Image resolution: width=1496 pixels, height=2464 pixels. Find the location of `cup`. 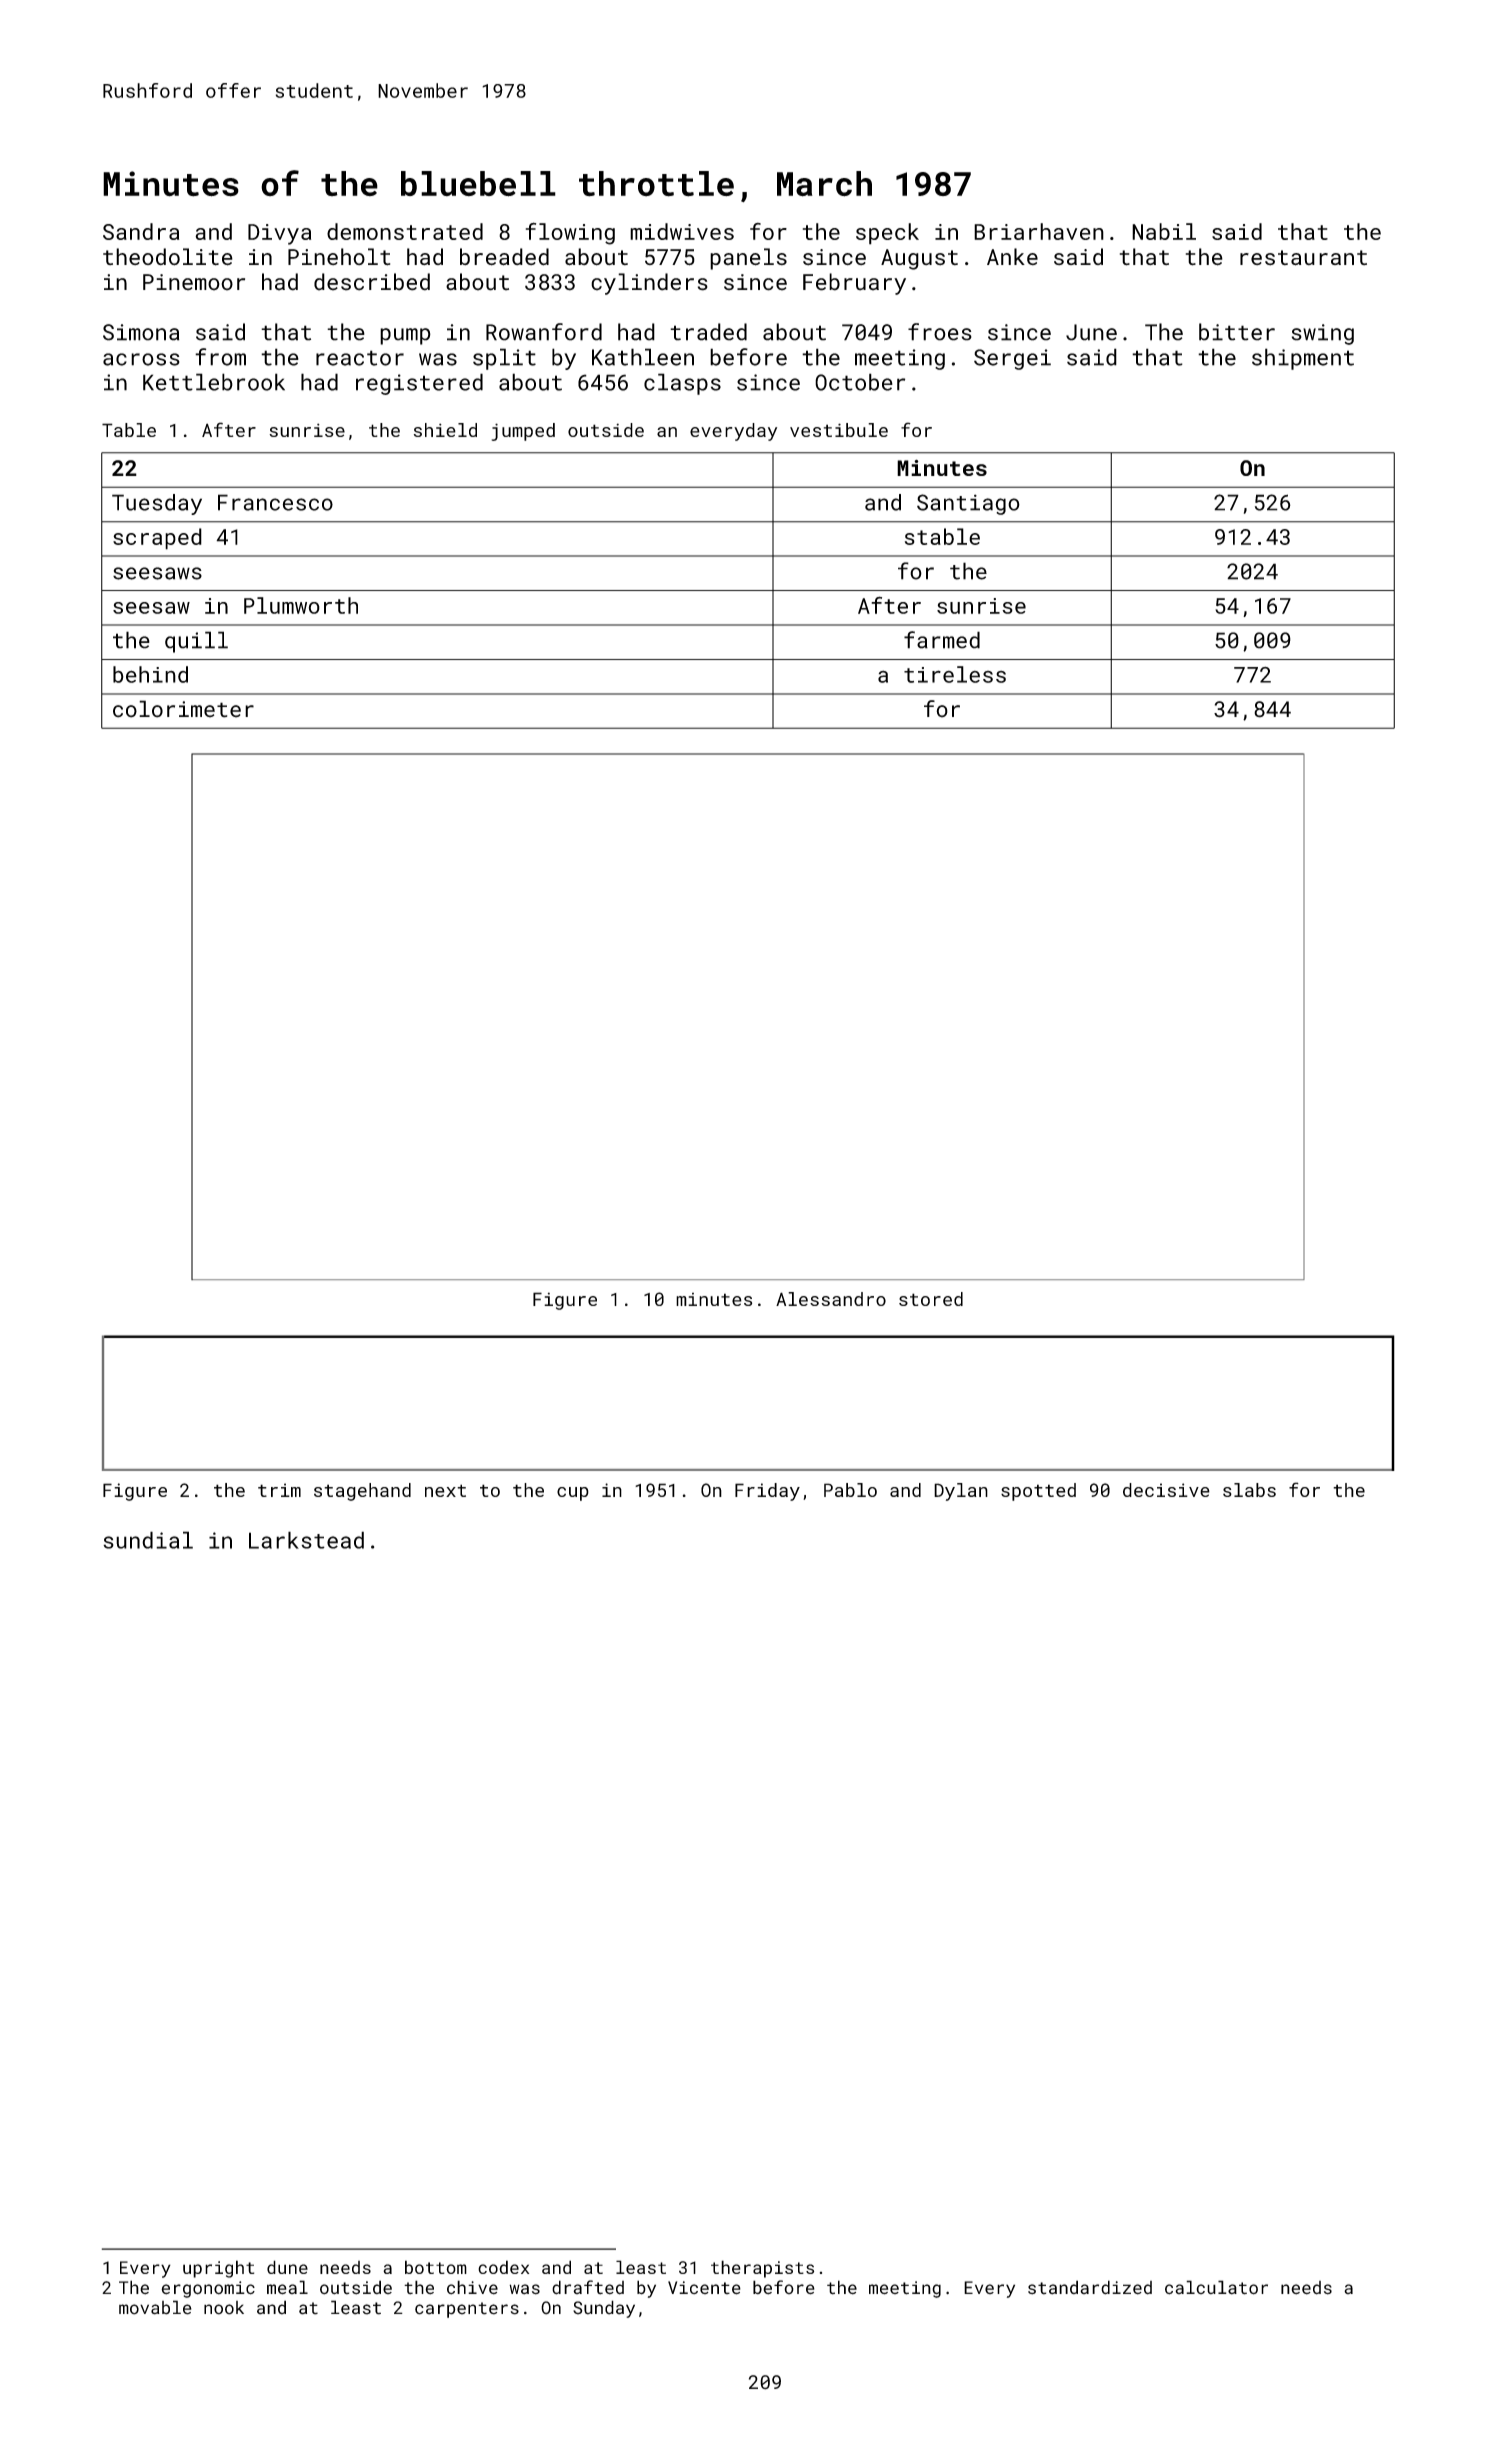

cup is located at coordinates (573, 1494).
